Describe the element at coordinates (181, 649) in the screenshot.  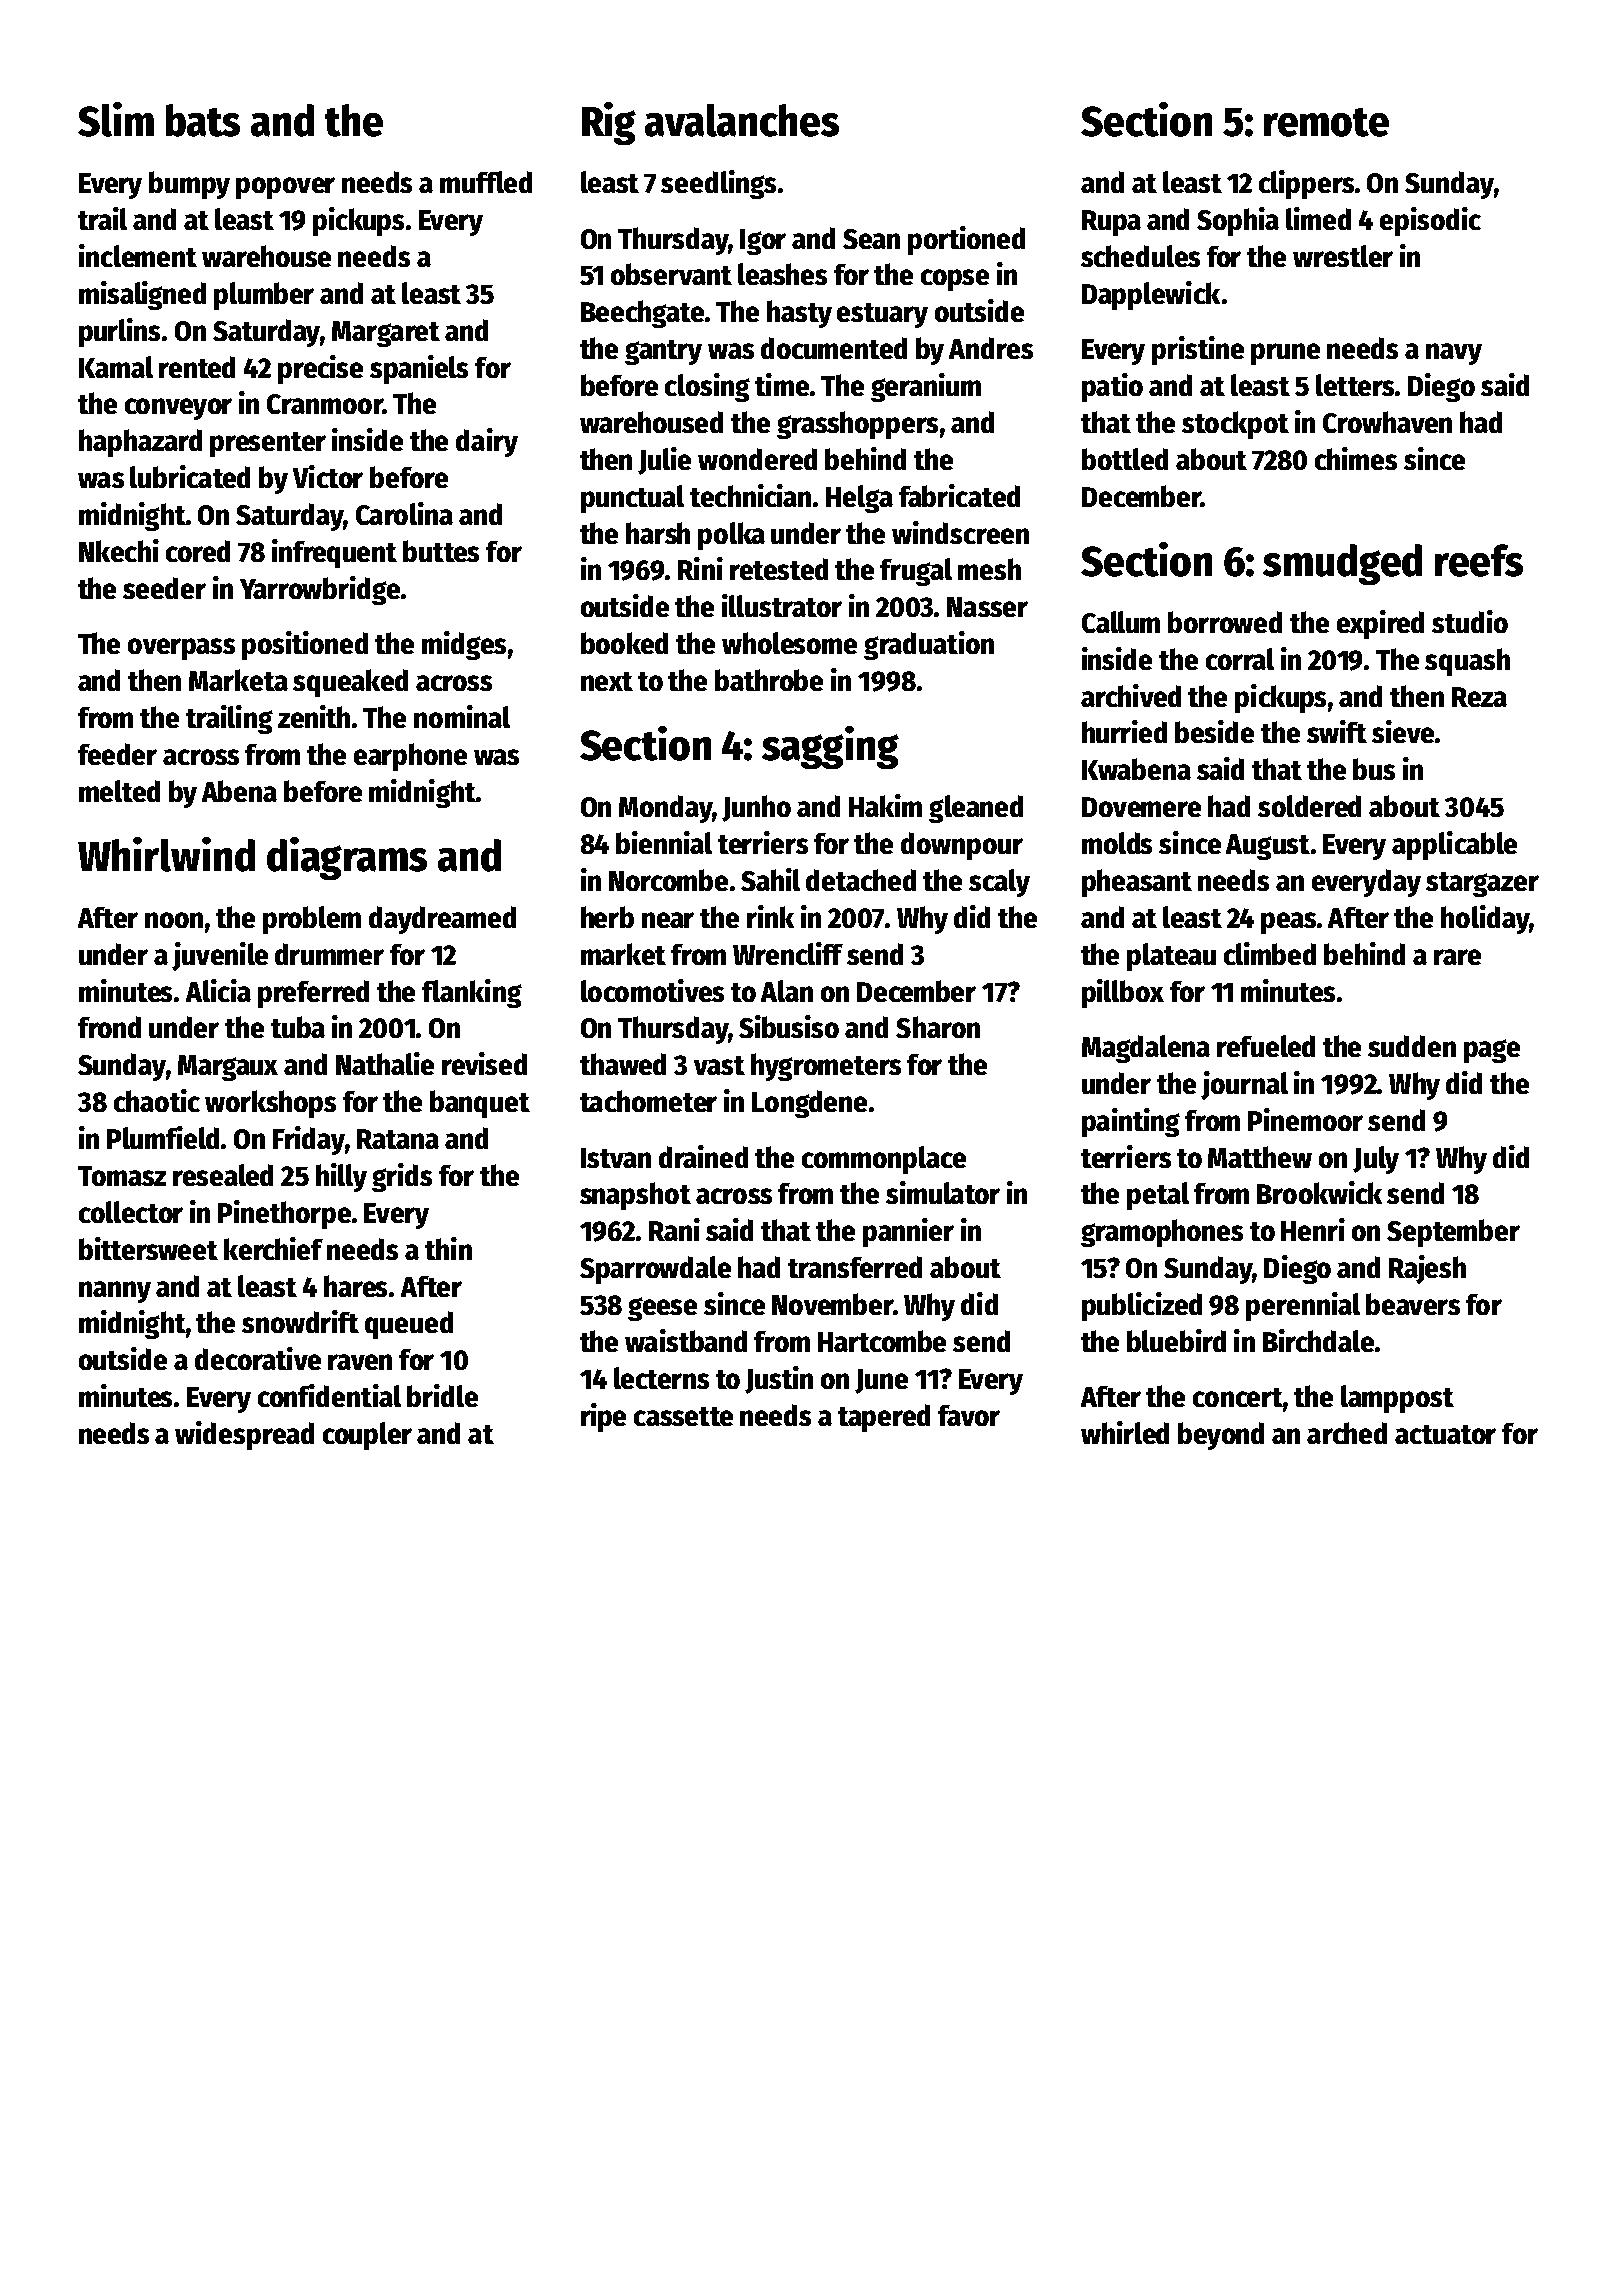
I see `overpass` at that location.
